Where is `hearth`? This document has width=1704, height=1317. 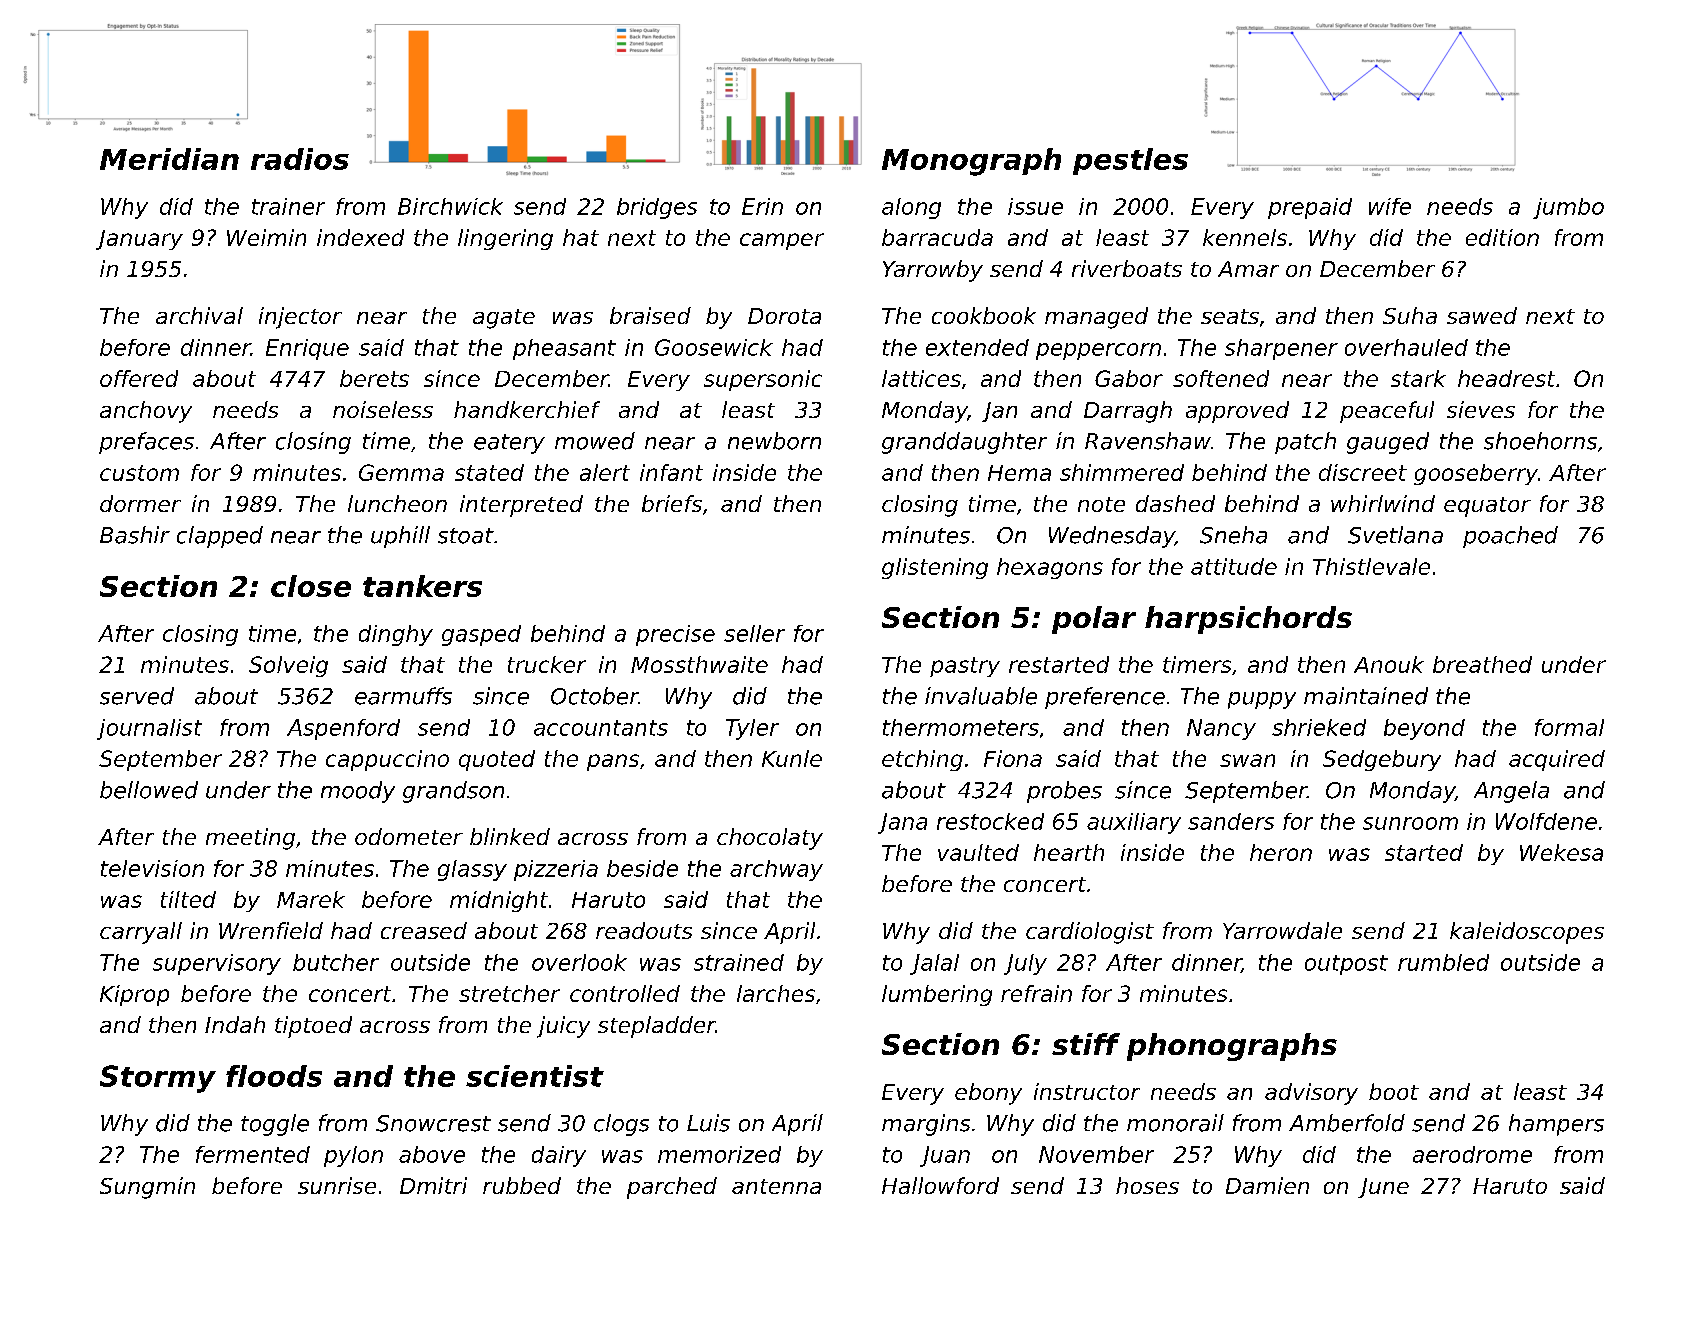
hearth is located at coordinates (1069, 852).
